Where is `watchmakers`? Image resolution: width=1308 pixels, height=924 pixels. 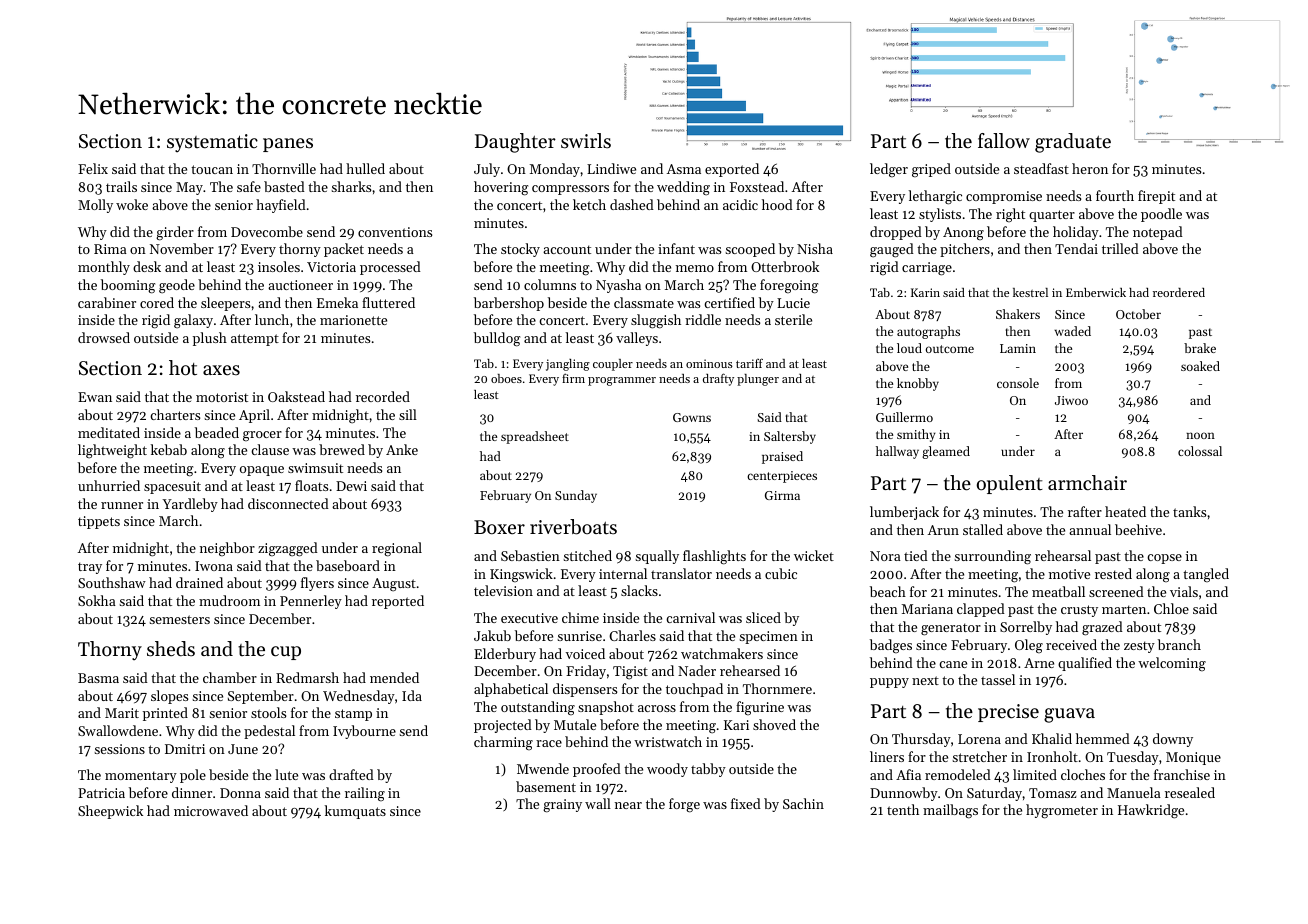
watchmakers is located at coordinates (722, 653).
